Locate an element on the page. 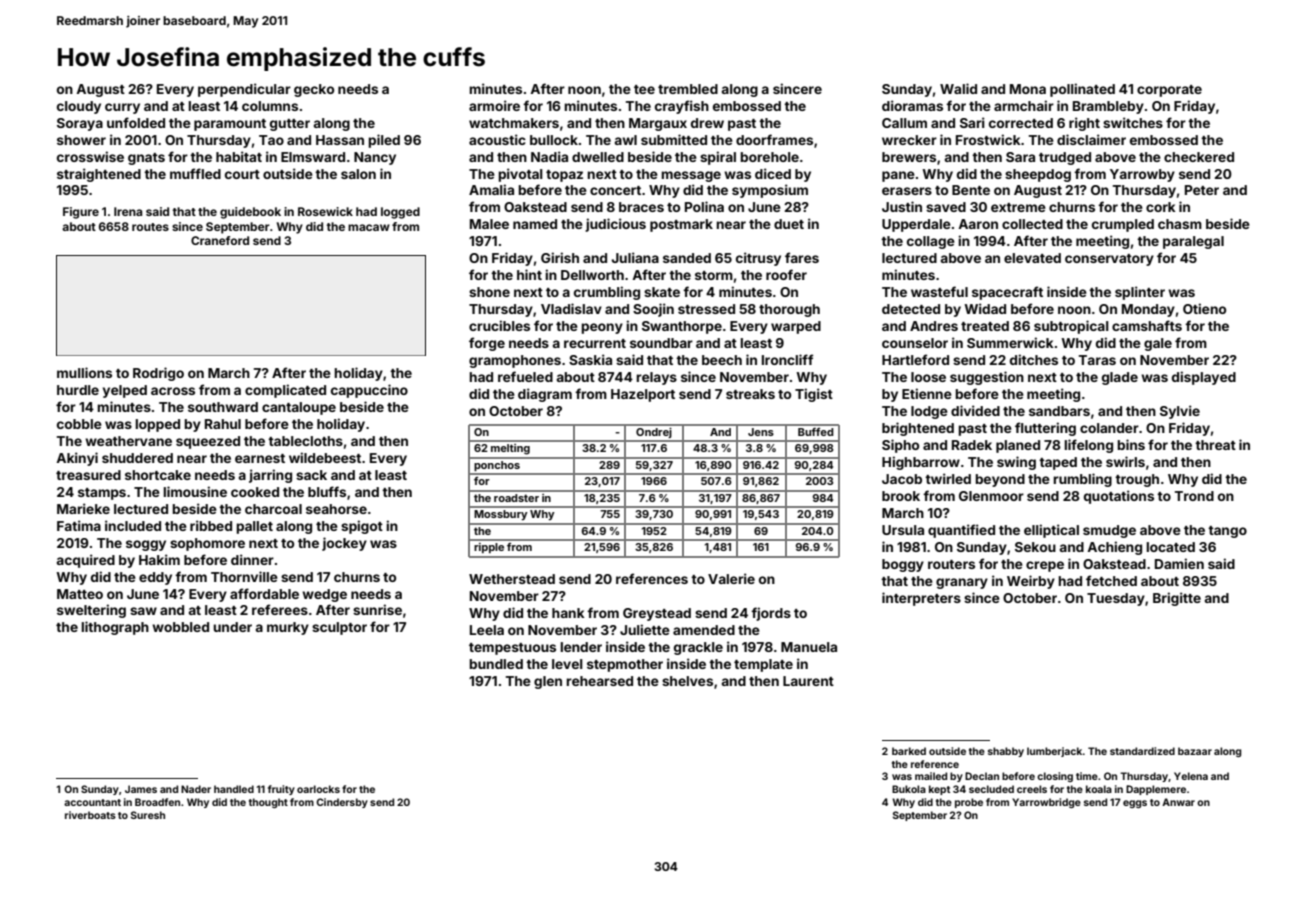 This page has width=1308, height=924. Brigitte is located at coordinates (1177, 599).
